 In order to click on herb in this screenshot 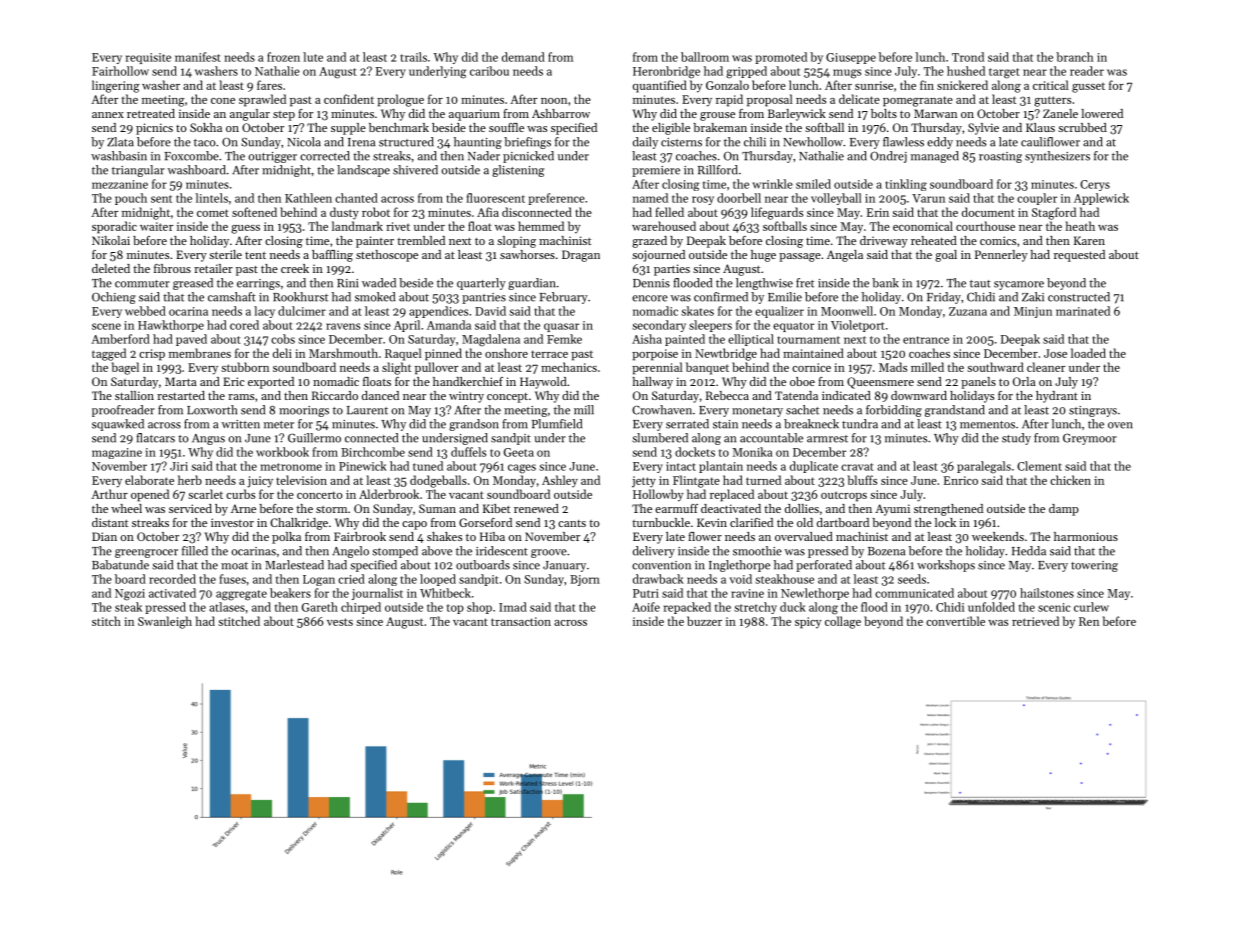, I will do `click(190, 480)`.
